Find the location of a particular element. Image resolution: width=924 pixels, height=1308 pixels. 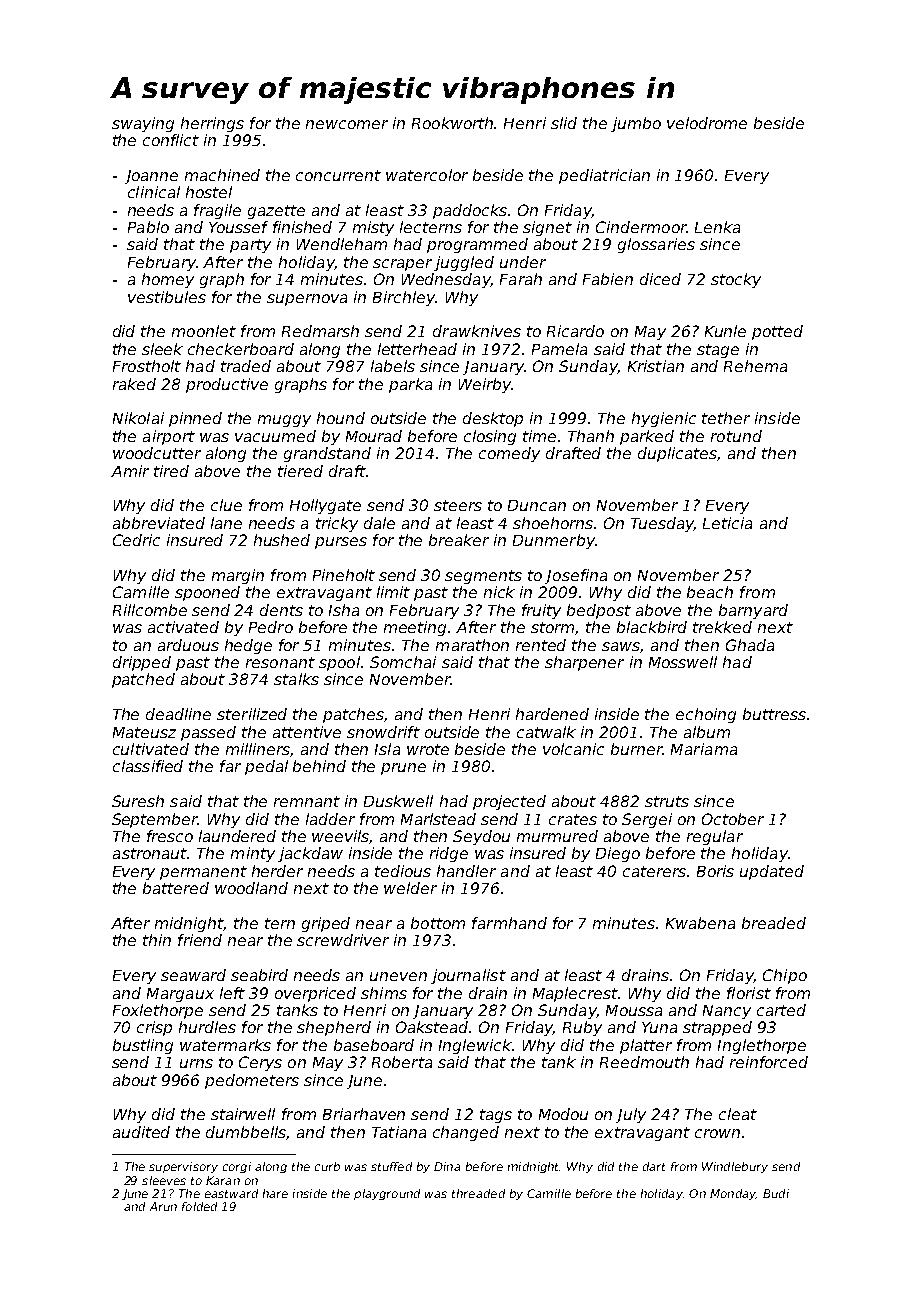

velodrome is located at coordinates (707, 123).
